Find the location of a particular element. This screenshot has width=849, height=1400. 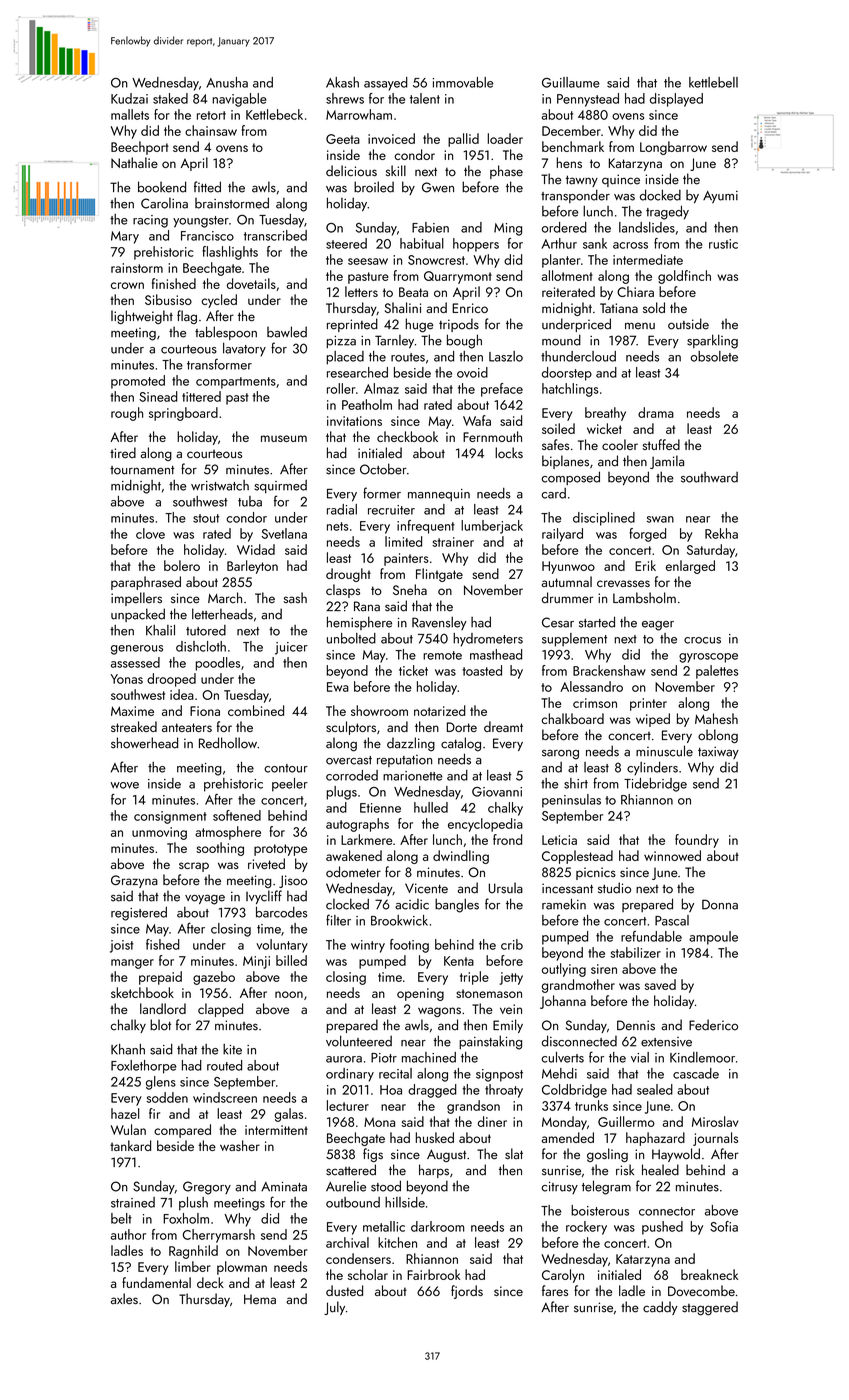

axles is located at coordinates (124, 1299).
